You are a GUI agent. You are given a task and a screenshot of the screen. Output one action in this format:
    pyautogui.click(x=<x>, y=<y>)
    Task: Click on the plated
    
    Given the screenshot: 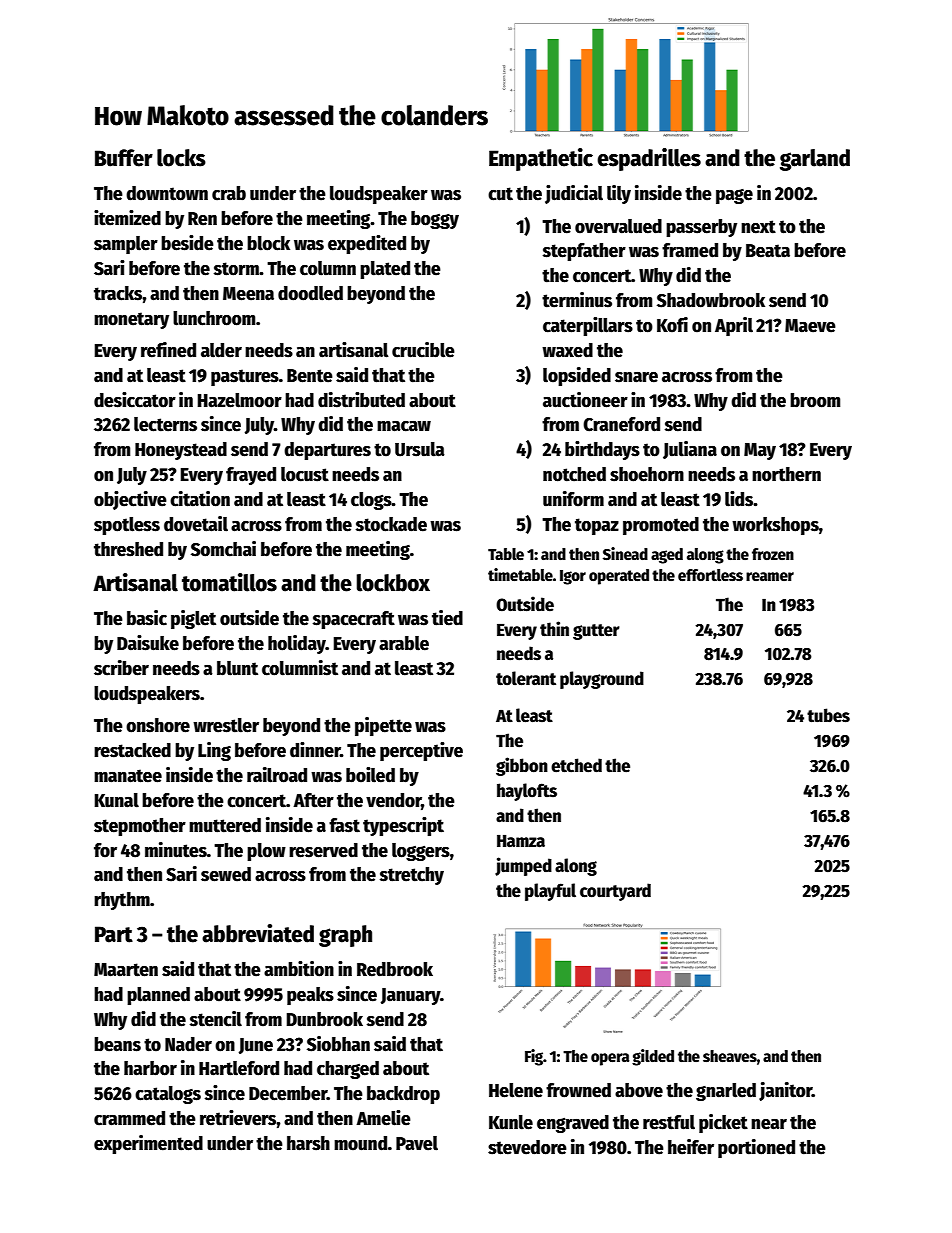 What is the action you would take?
    pyautogui.click(x=385, y=270)
